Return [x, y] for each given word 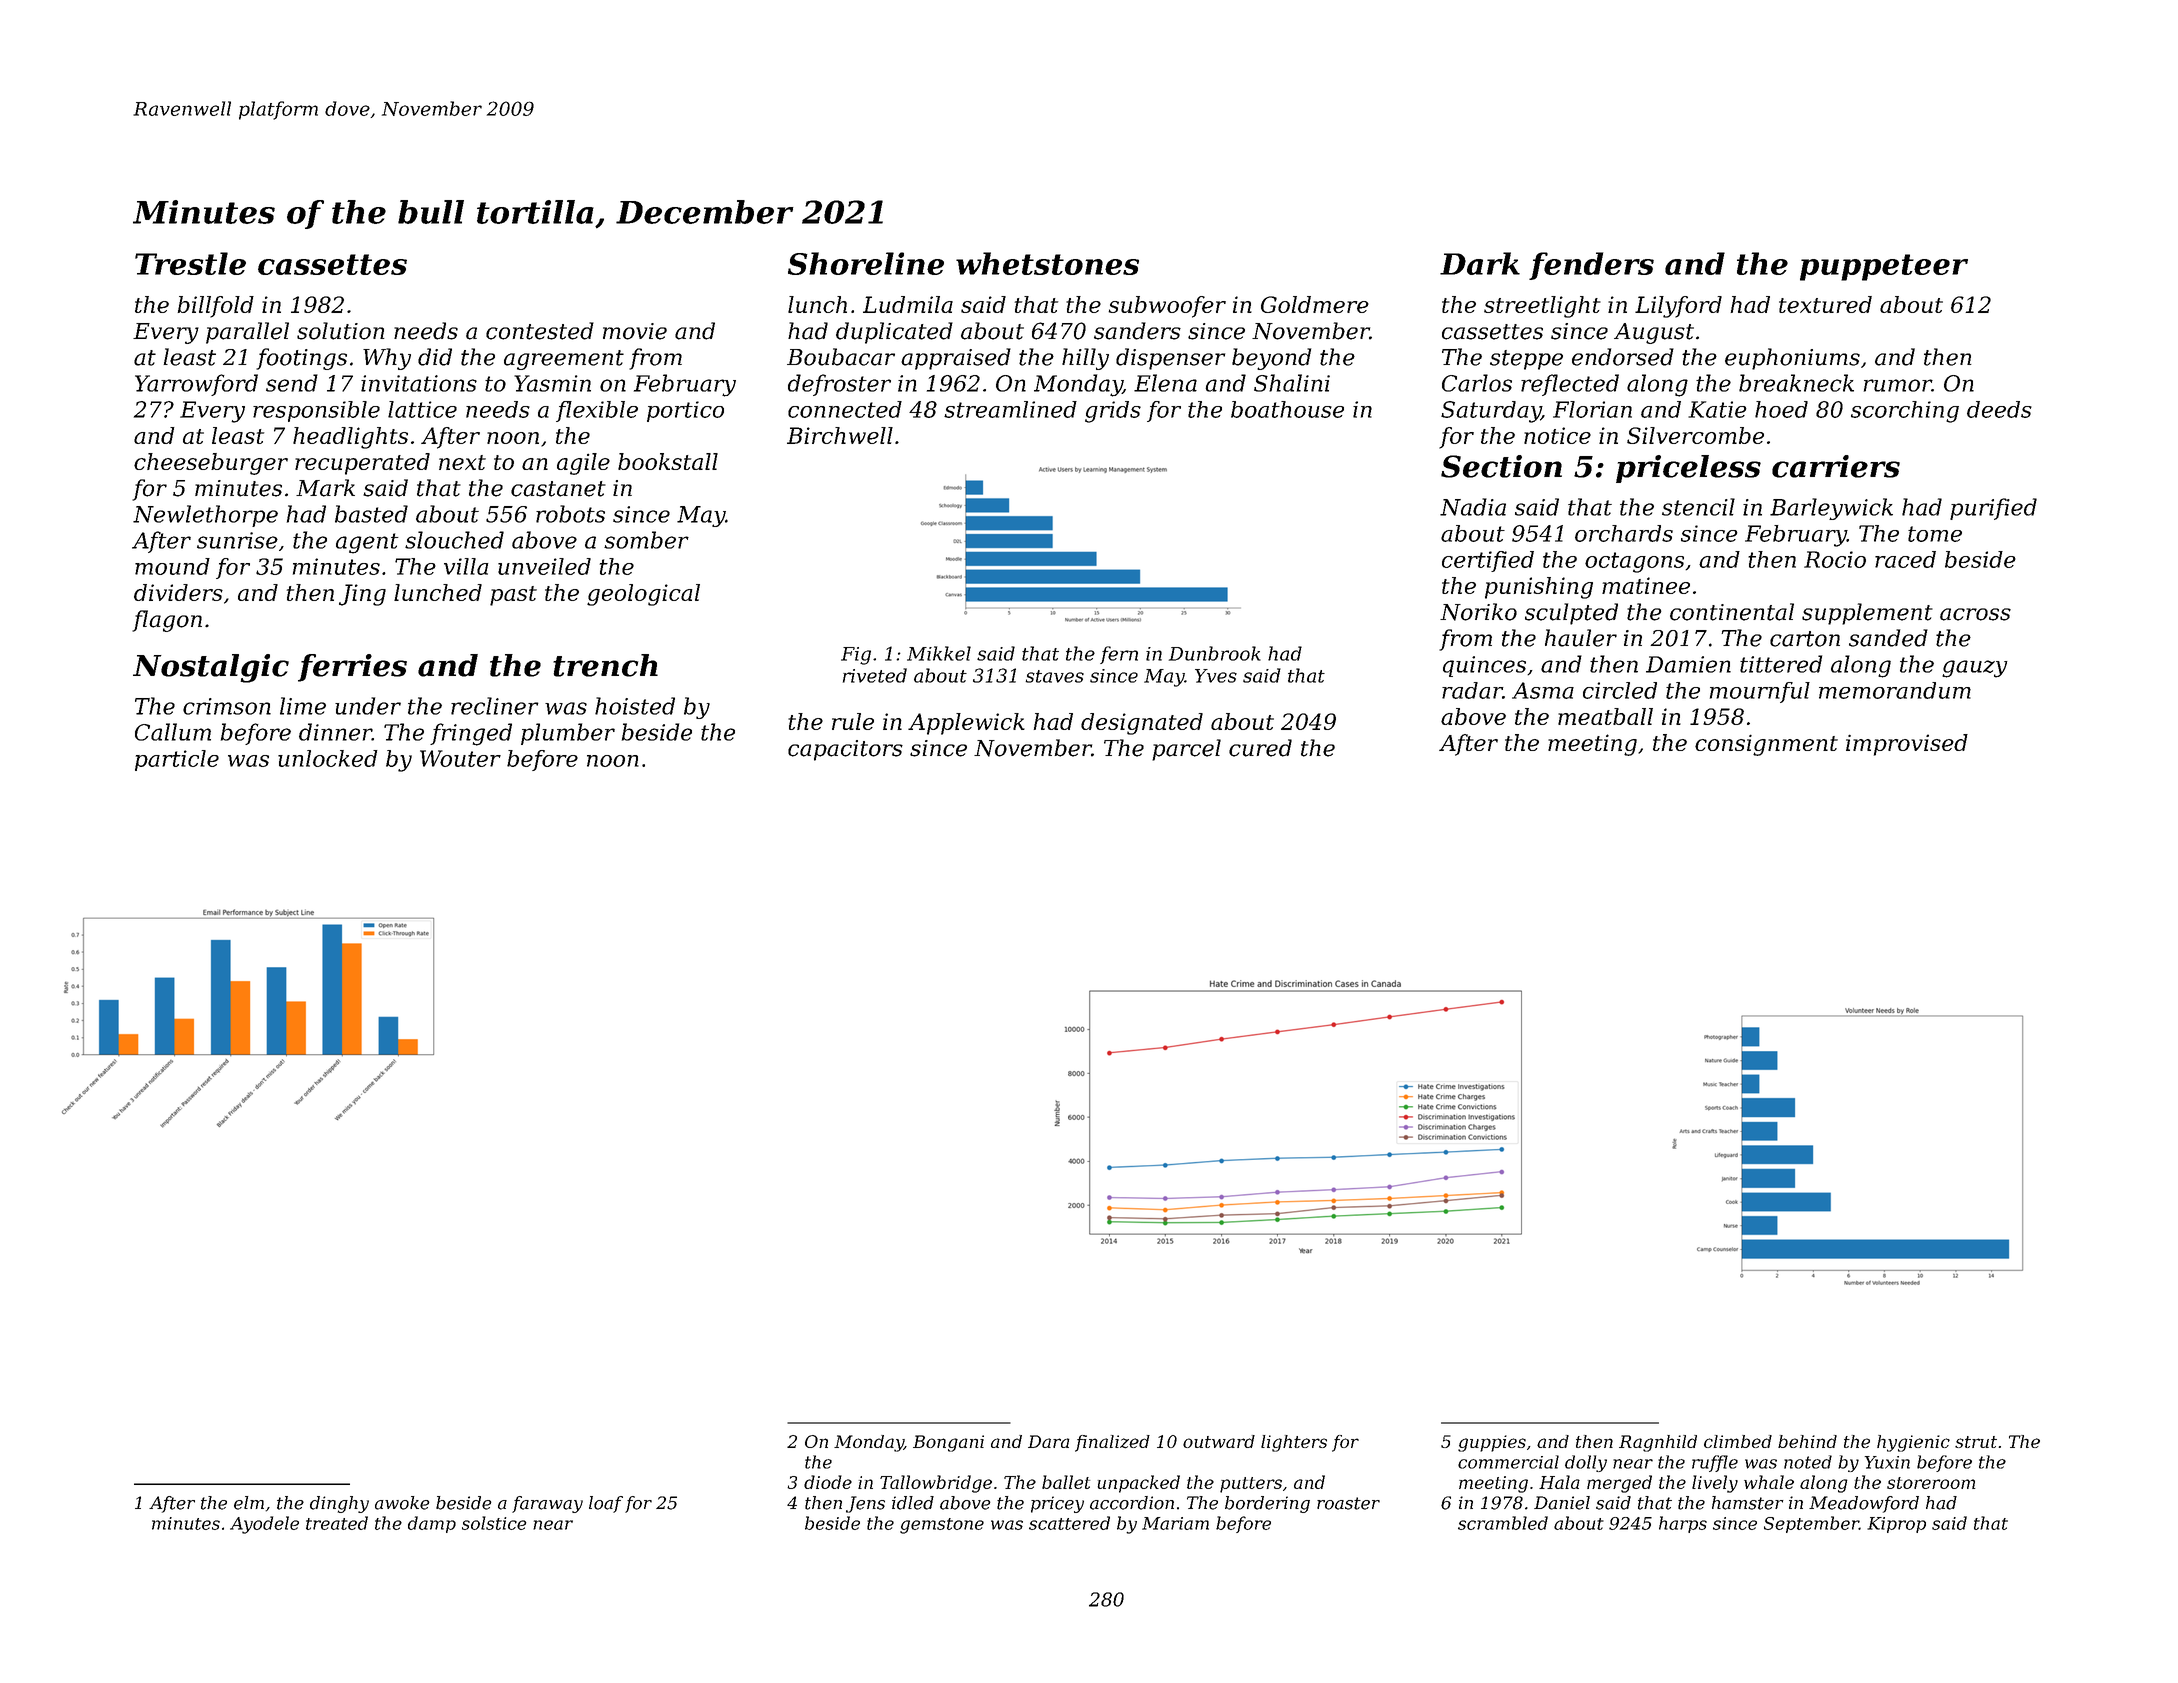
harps [1683, 1524]
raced [1905, 559]
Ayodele [264, 1525]
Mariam [1175, 1523]
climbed [1738, 1441]
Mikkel [939, 653]
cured [1260, 748]
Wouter [460, 758]
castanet [558, 489]
